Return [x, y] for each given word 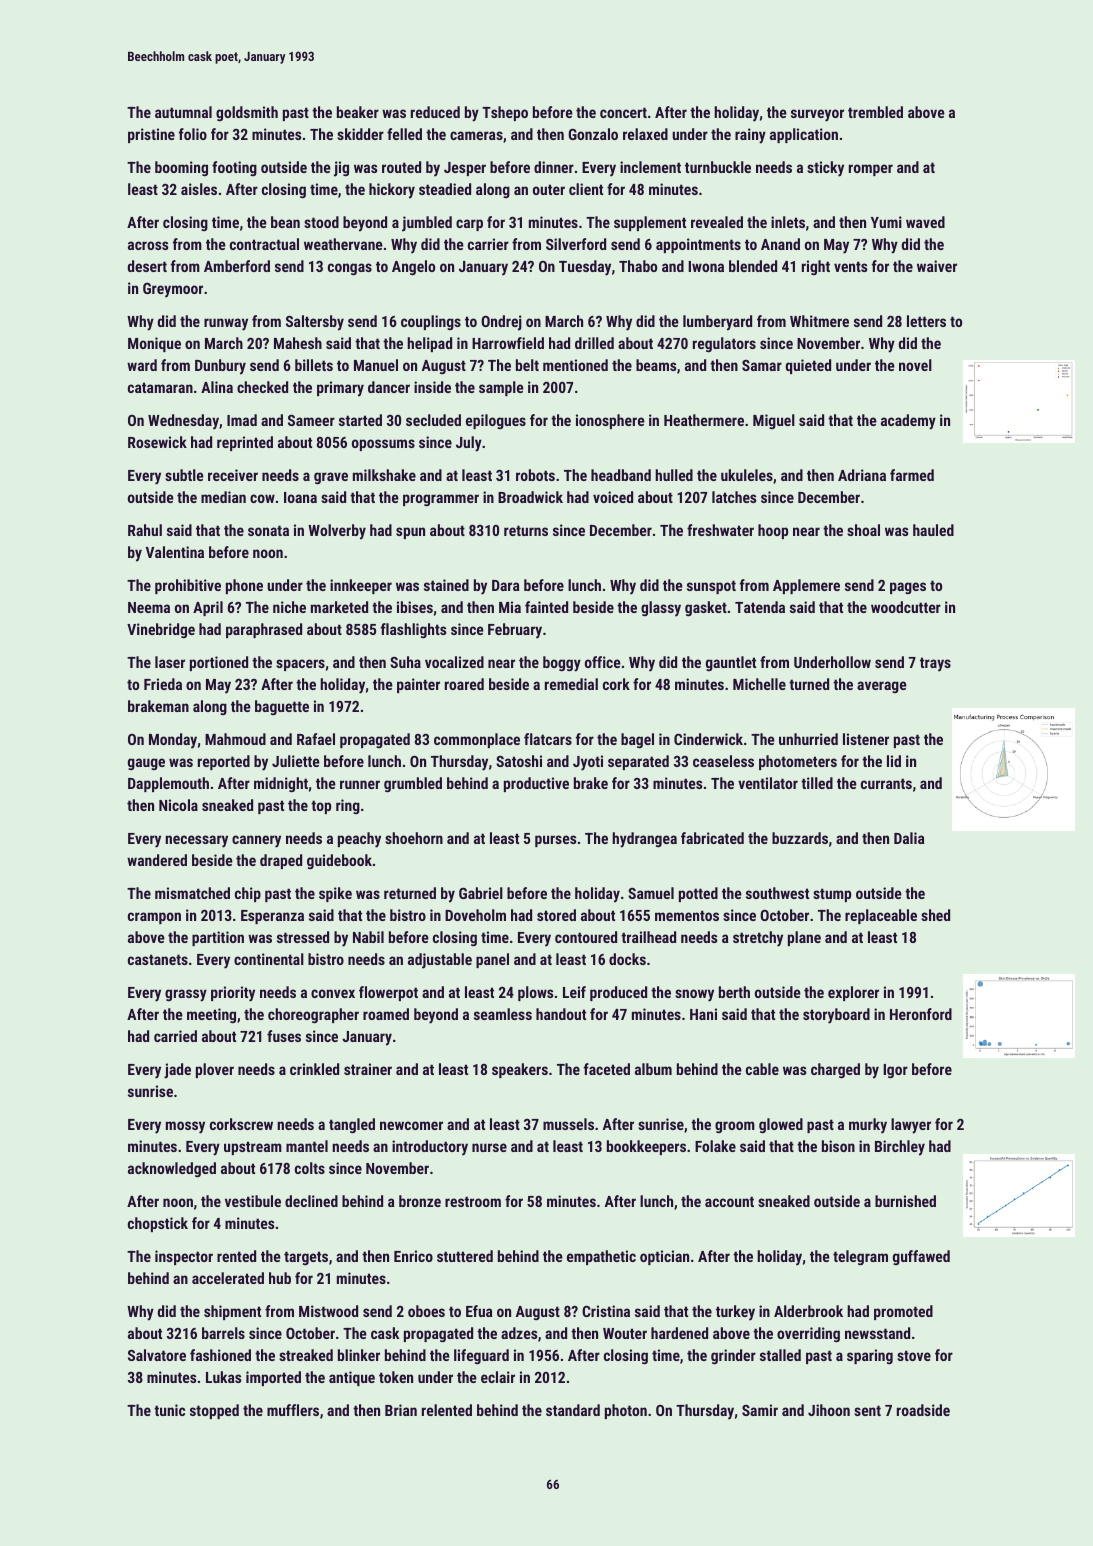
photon [626, 1411]
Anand [780, 244]
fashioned [220, 1355]
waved [925, 222]
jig [341, 169]
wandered [157, 860]
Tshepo [505, 113]
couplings [431, 322]
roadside [923, 1410]
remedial [571, 684]
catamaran [160, 387]
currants [886, 783]
